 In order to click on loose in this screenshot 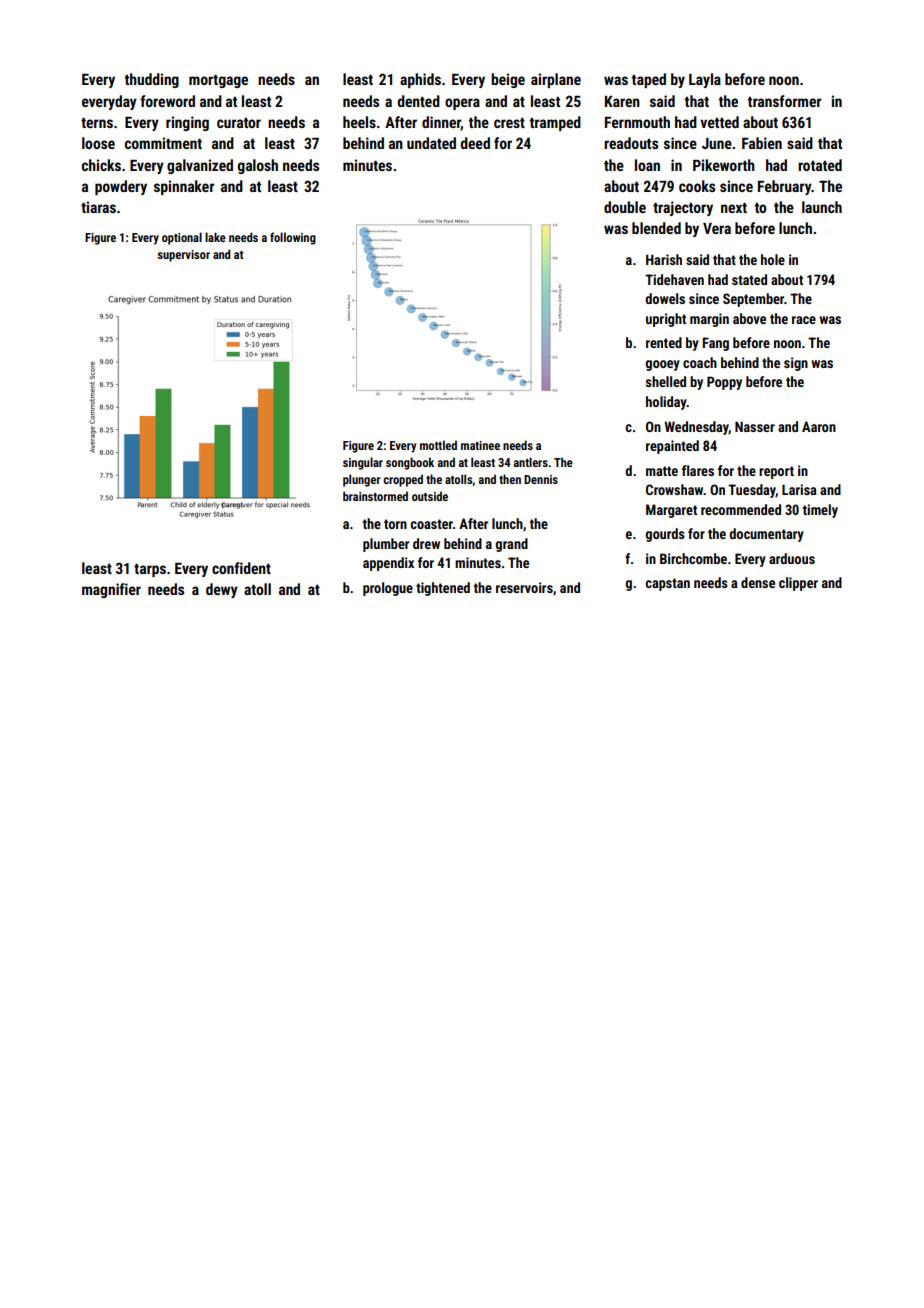, I will do `click(98, 143)`.
